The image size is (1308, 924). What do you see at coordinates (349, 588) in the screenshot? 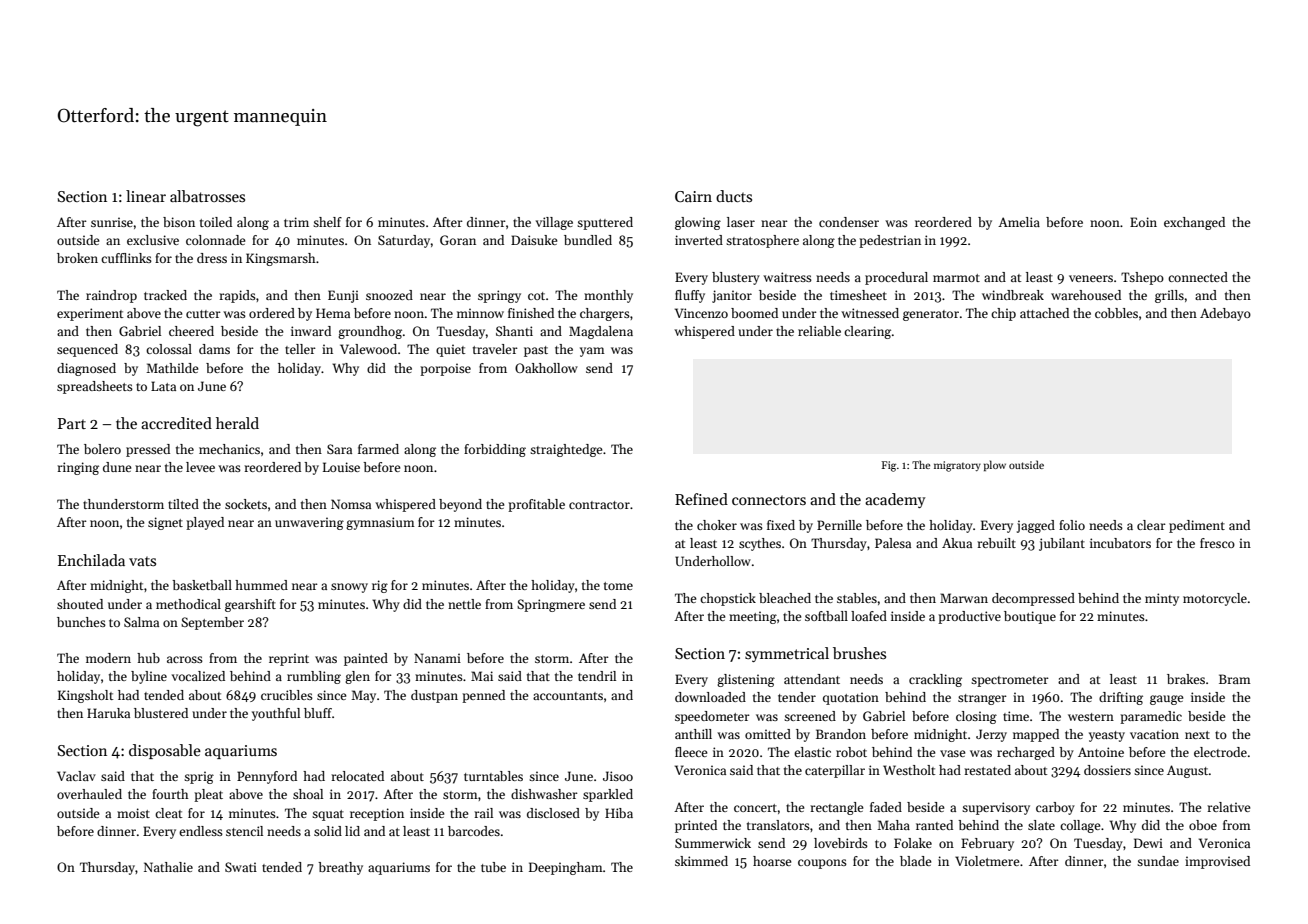
I see `snowy` at bounding box center [349, 588].
